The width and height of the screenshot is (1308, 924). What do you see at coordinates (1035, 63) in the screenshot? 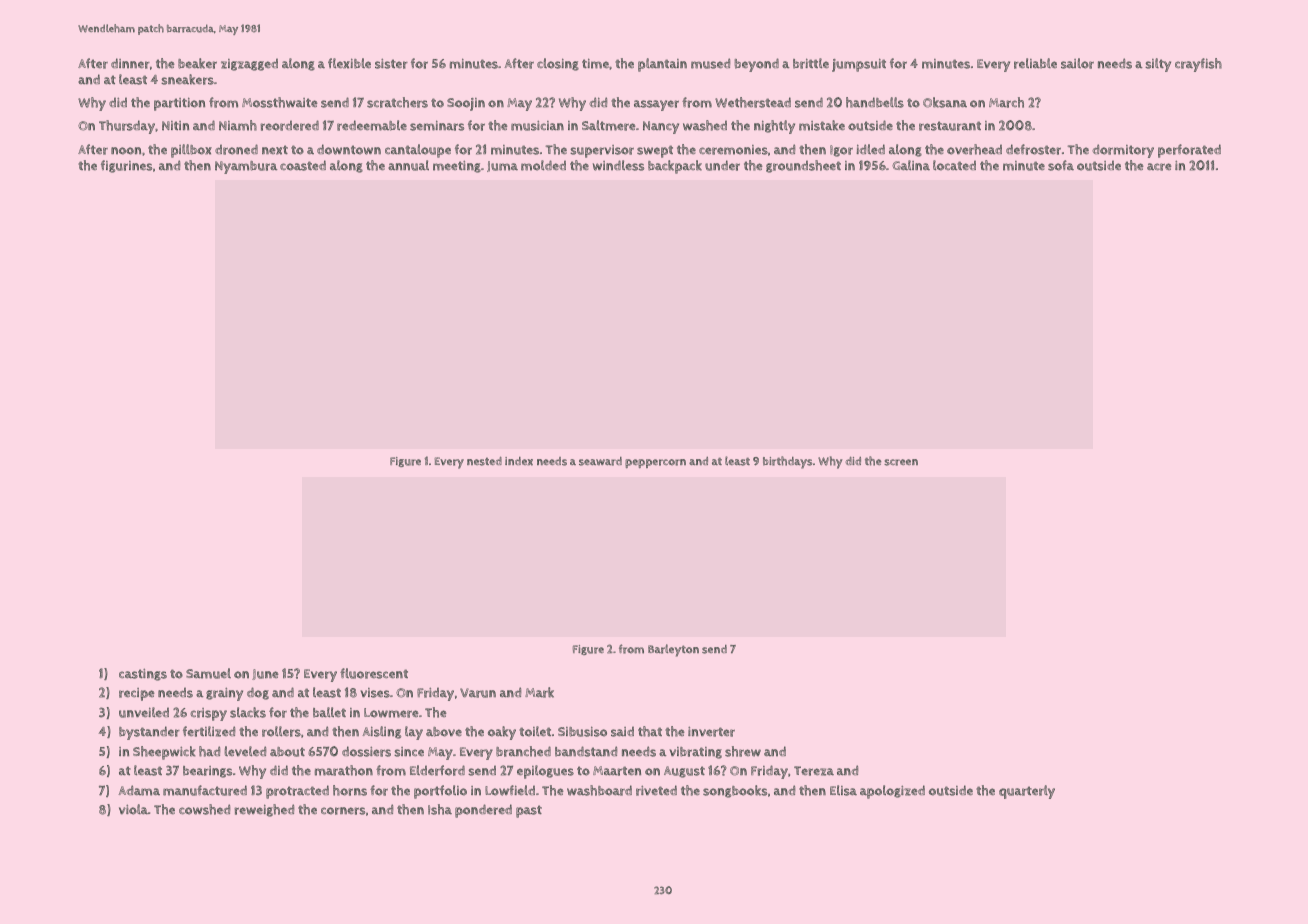
I see `reliable` at bounding box center [1035, 63].
